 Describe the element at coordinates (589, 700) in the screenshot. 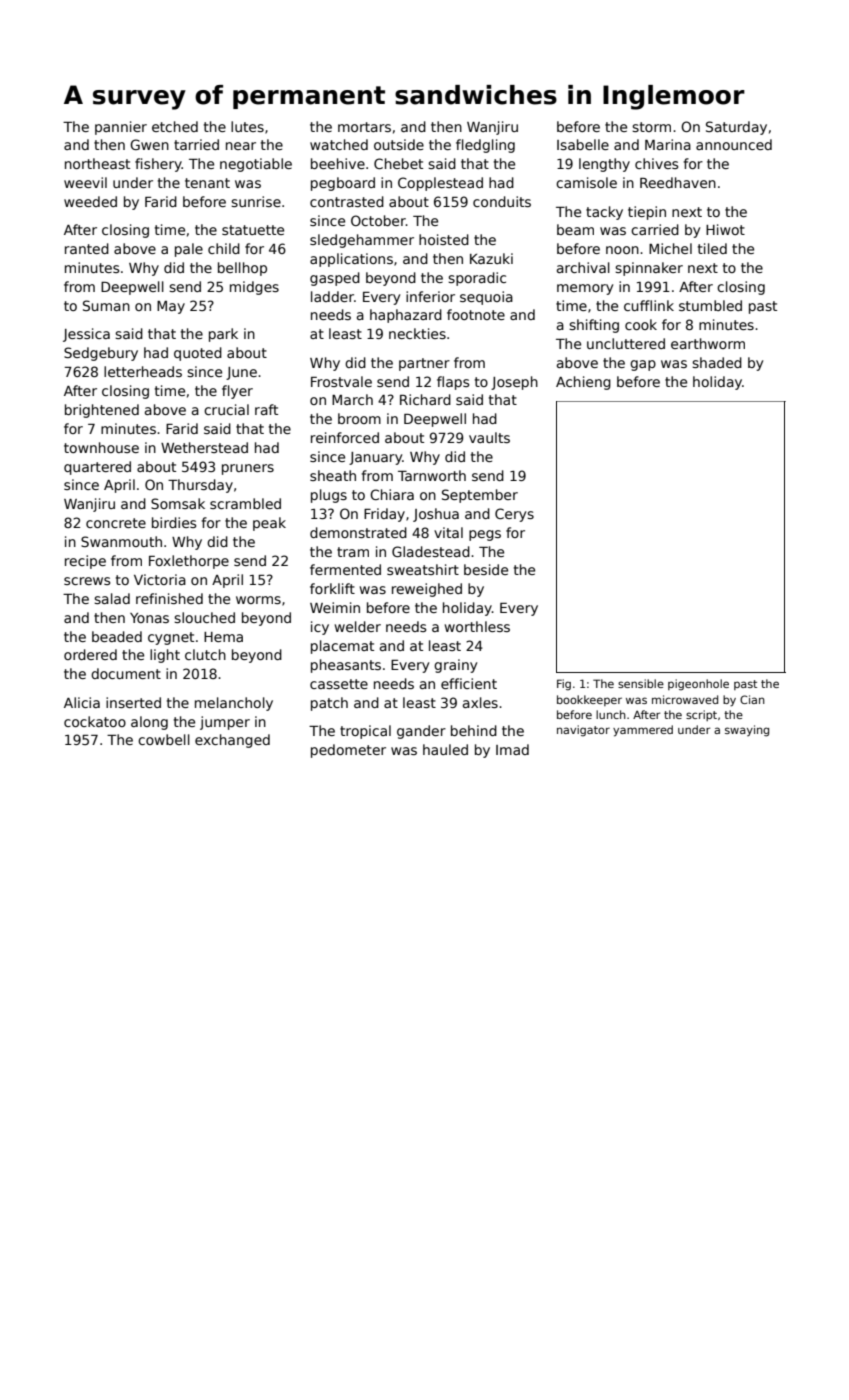

I see `bookkeeper` at that location.
